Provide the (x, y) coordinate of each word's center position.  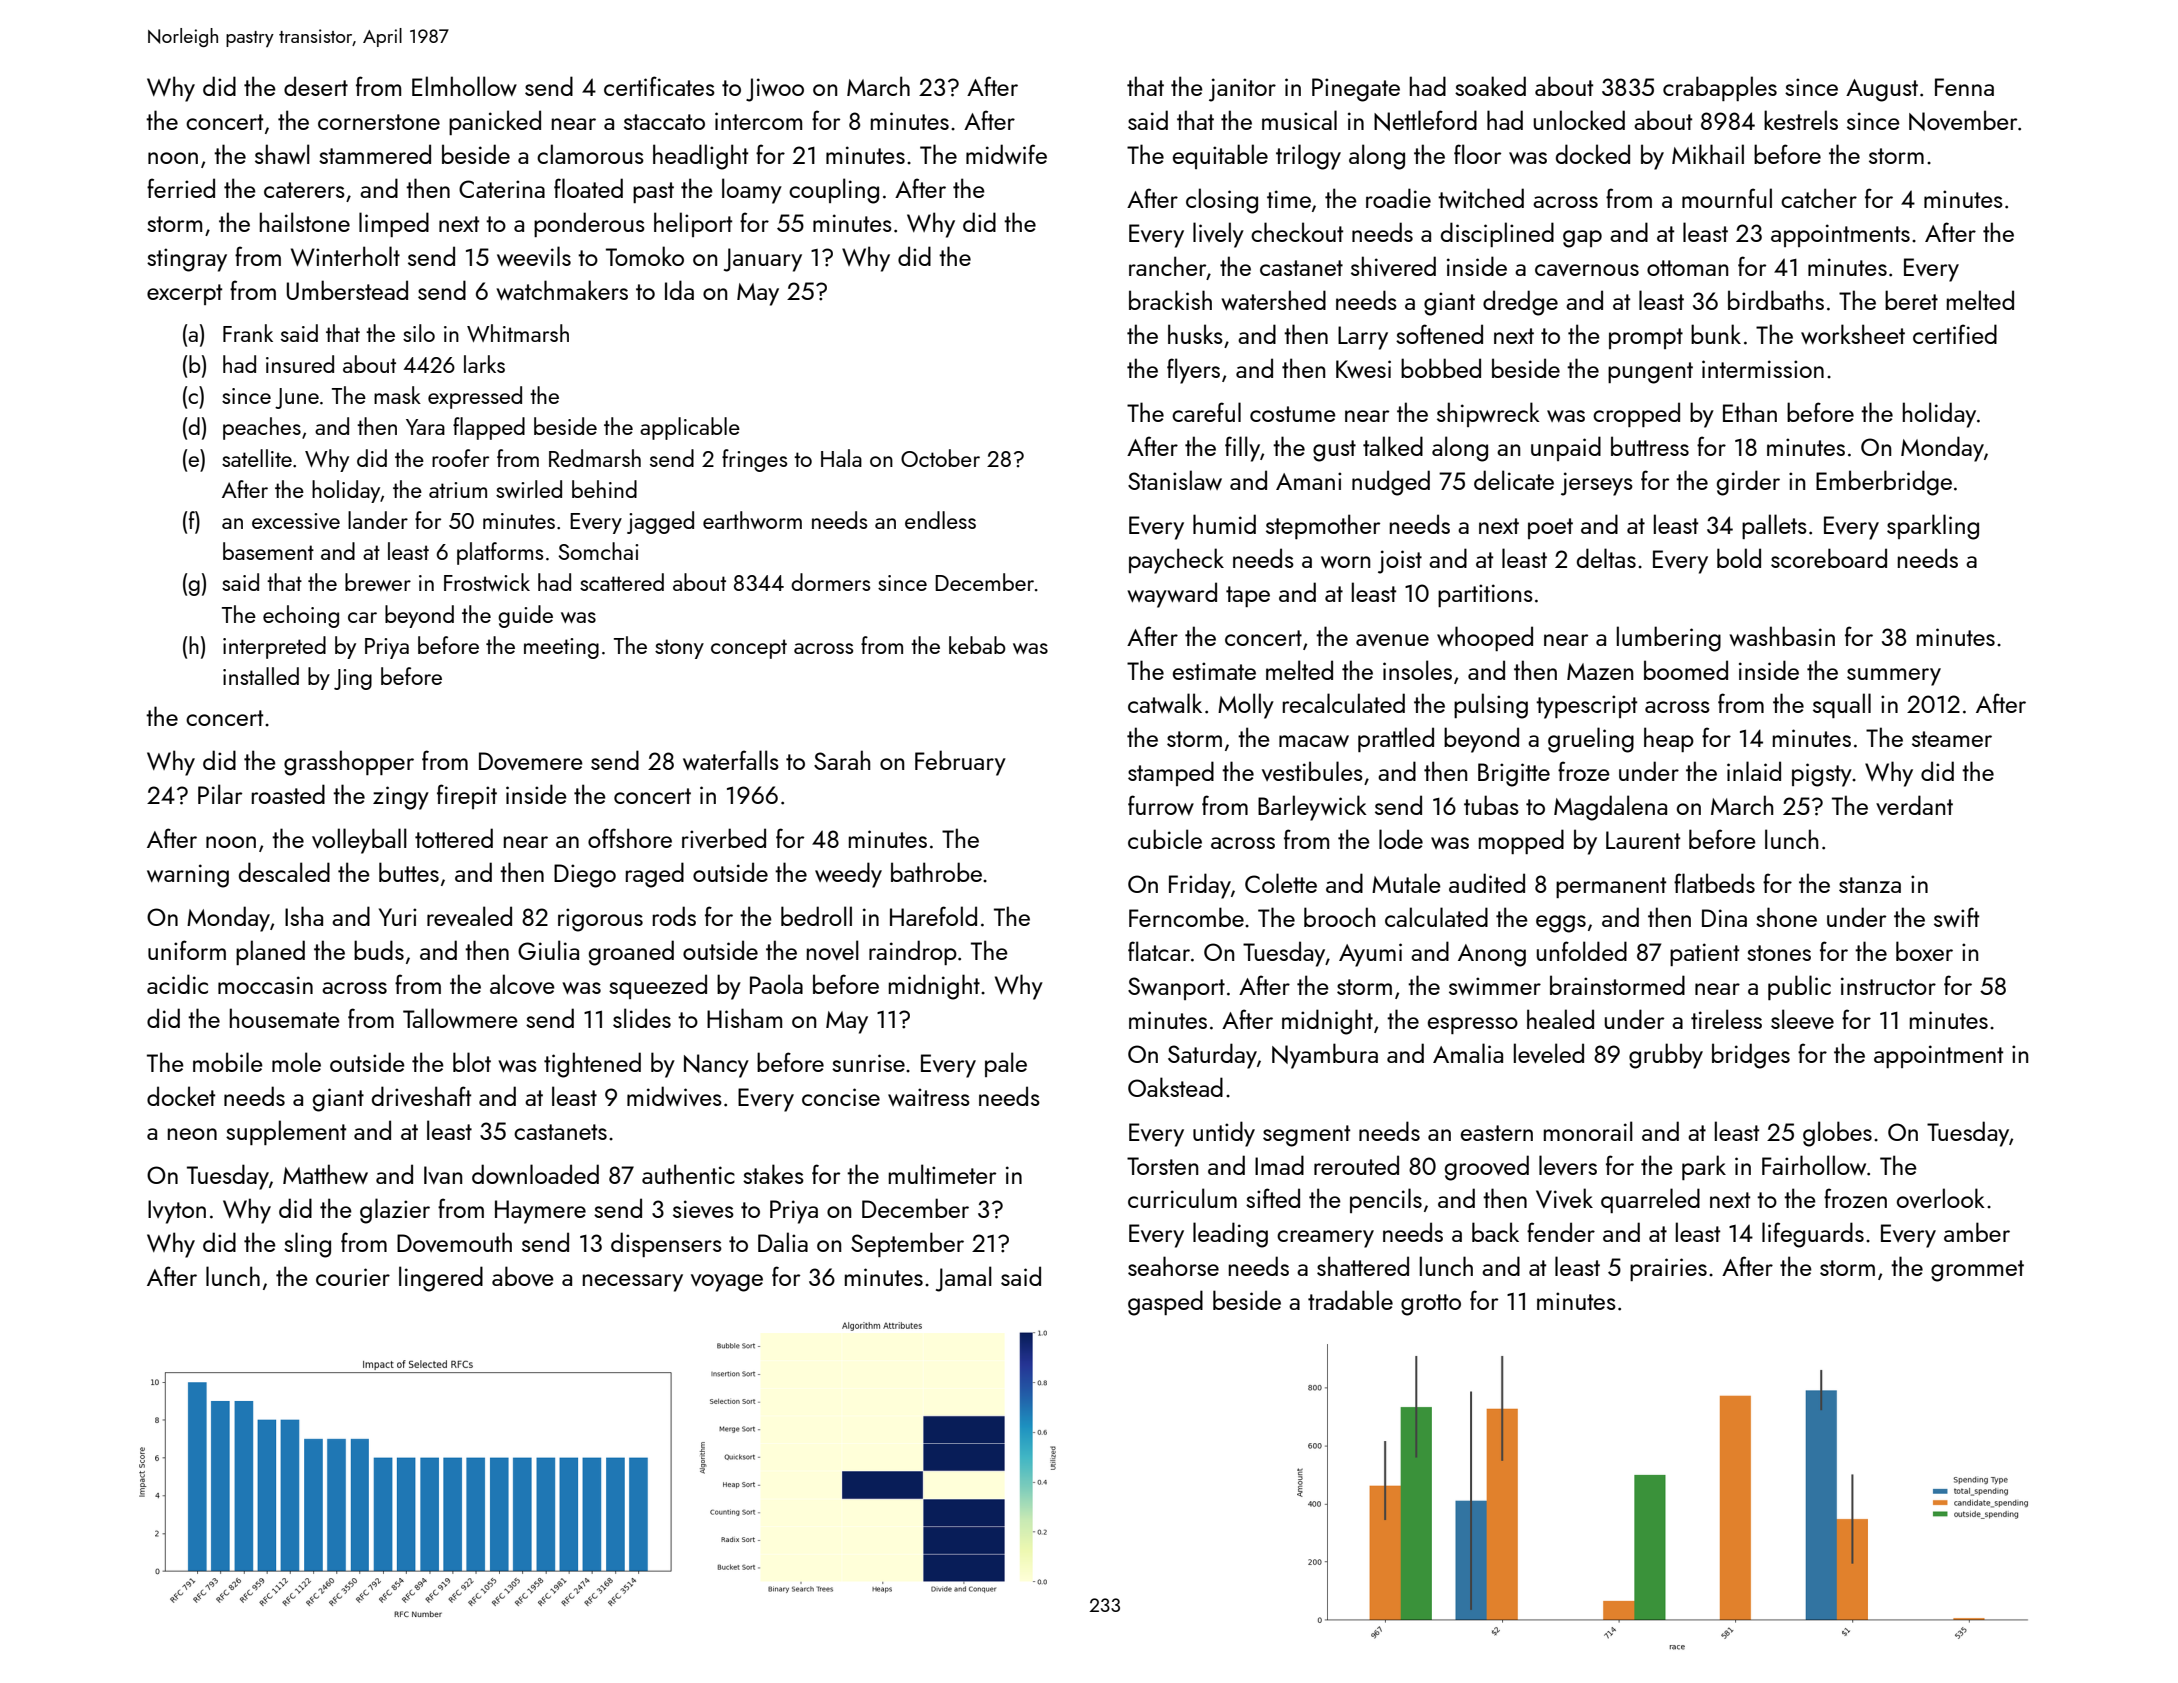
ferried (181, 188)
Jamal (964, 1279)
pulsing (1491, 706)
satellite (257, 458)
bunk (1716, 334)
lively (1218, 235)
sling (307, 1245)
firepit (467, 796)
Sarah (842, 760)
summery (1894, 677)
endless (940, 520)
